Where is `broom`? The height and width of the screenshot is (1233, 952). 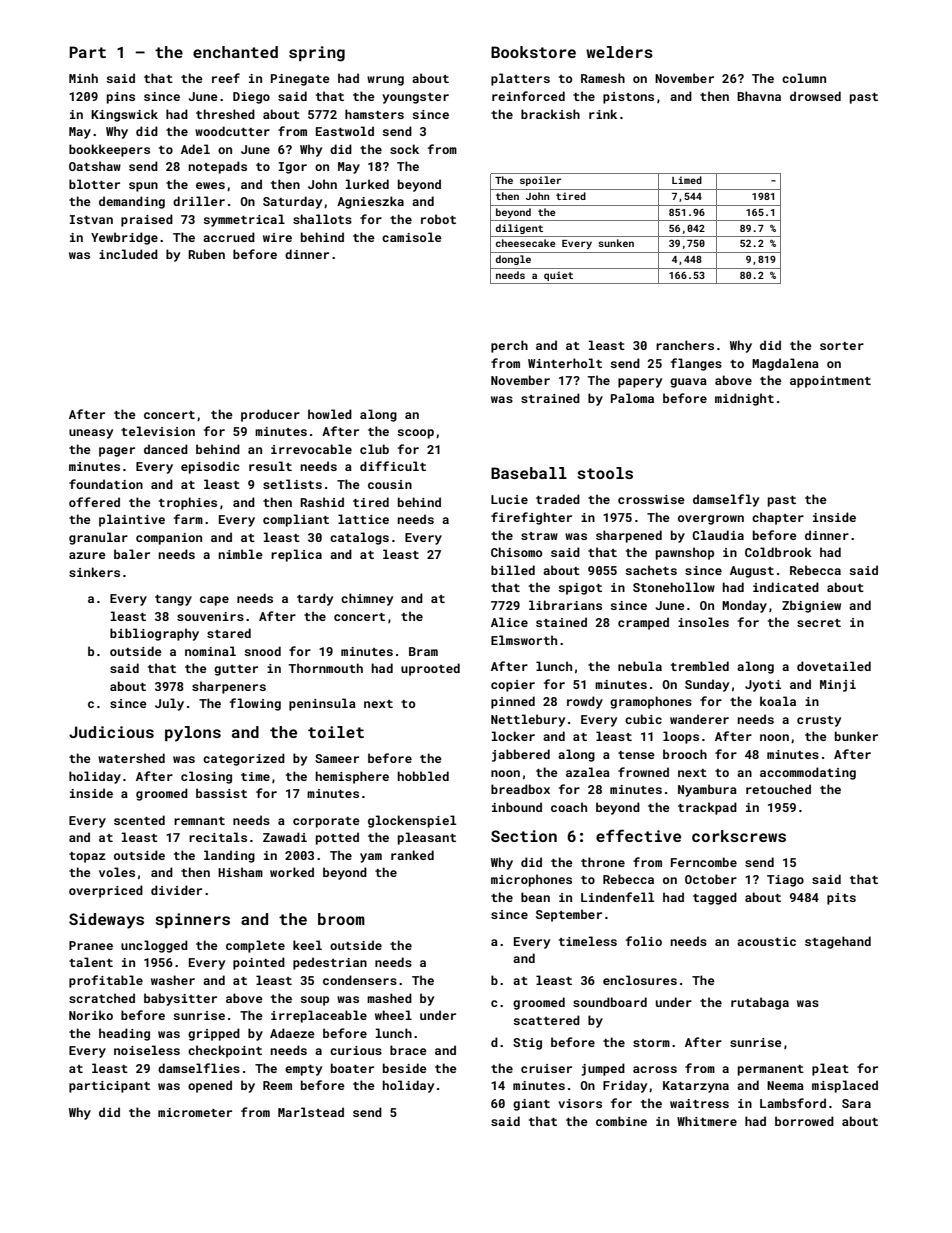 broom is located at coordinates (341, 919).
